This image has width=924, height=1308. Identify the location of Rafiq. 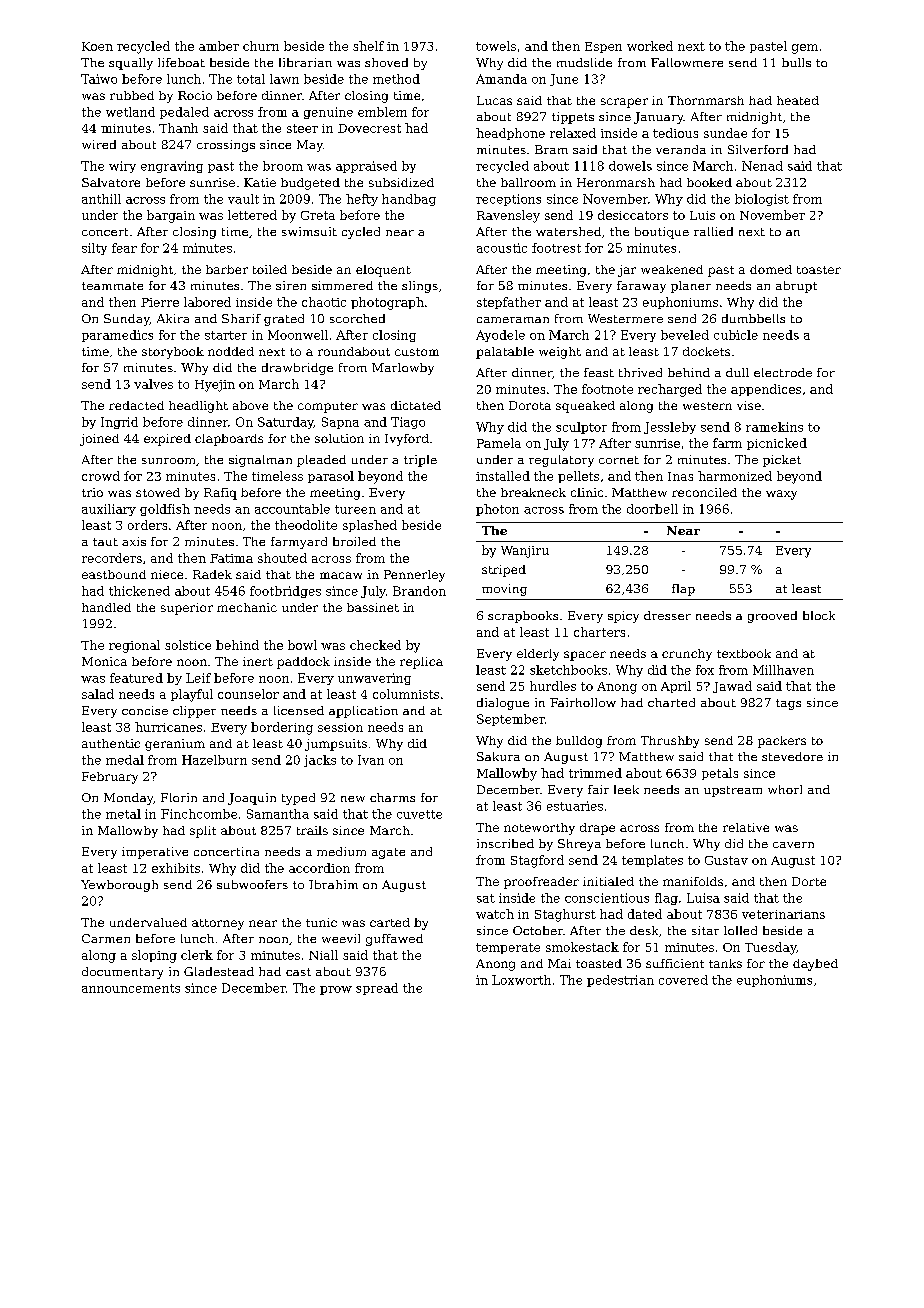
(220, 494).
